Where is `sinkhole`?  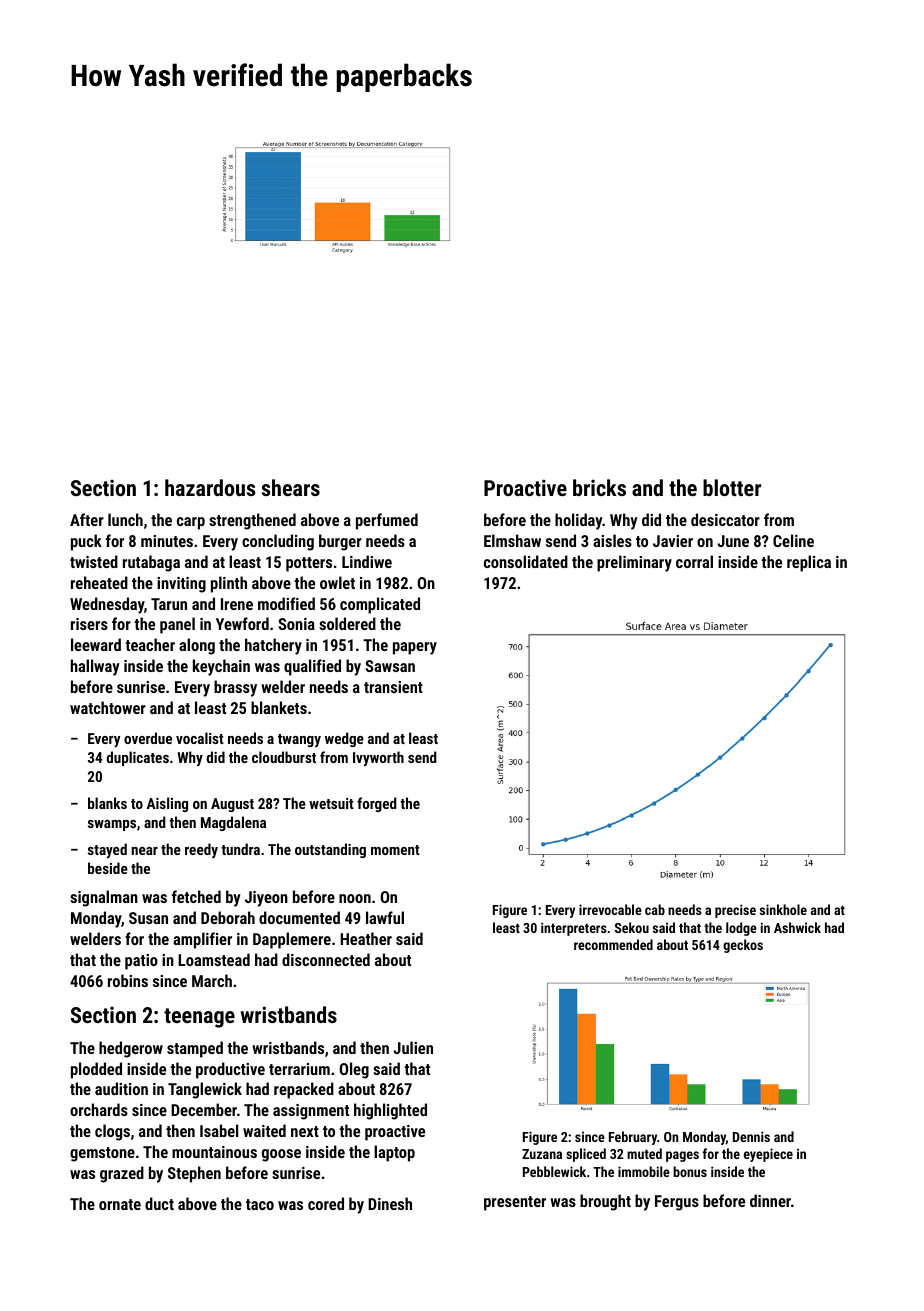
sinkhole is located at coordinates (783, 909).
